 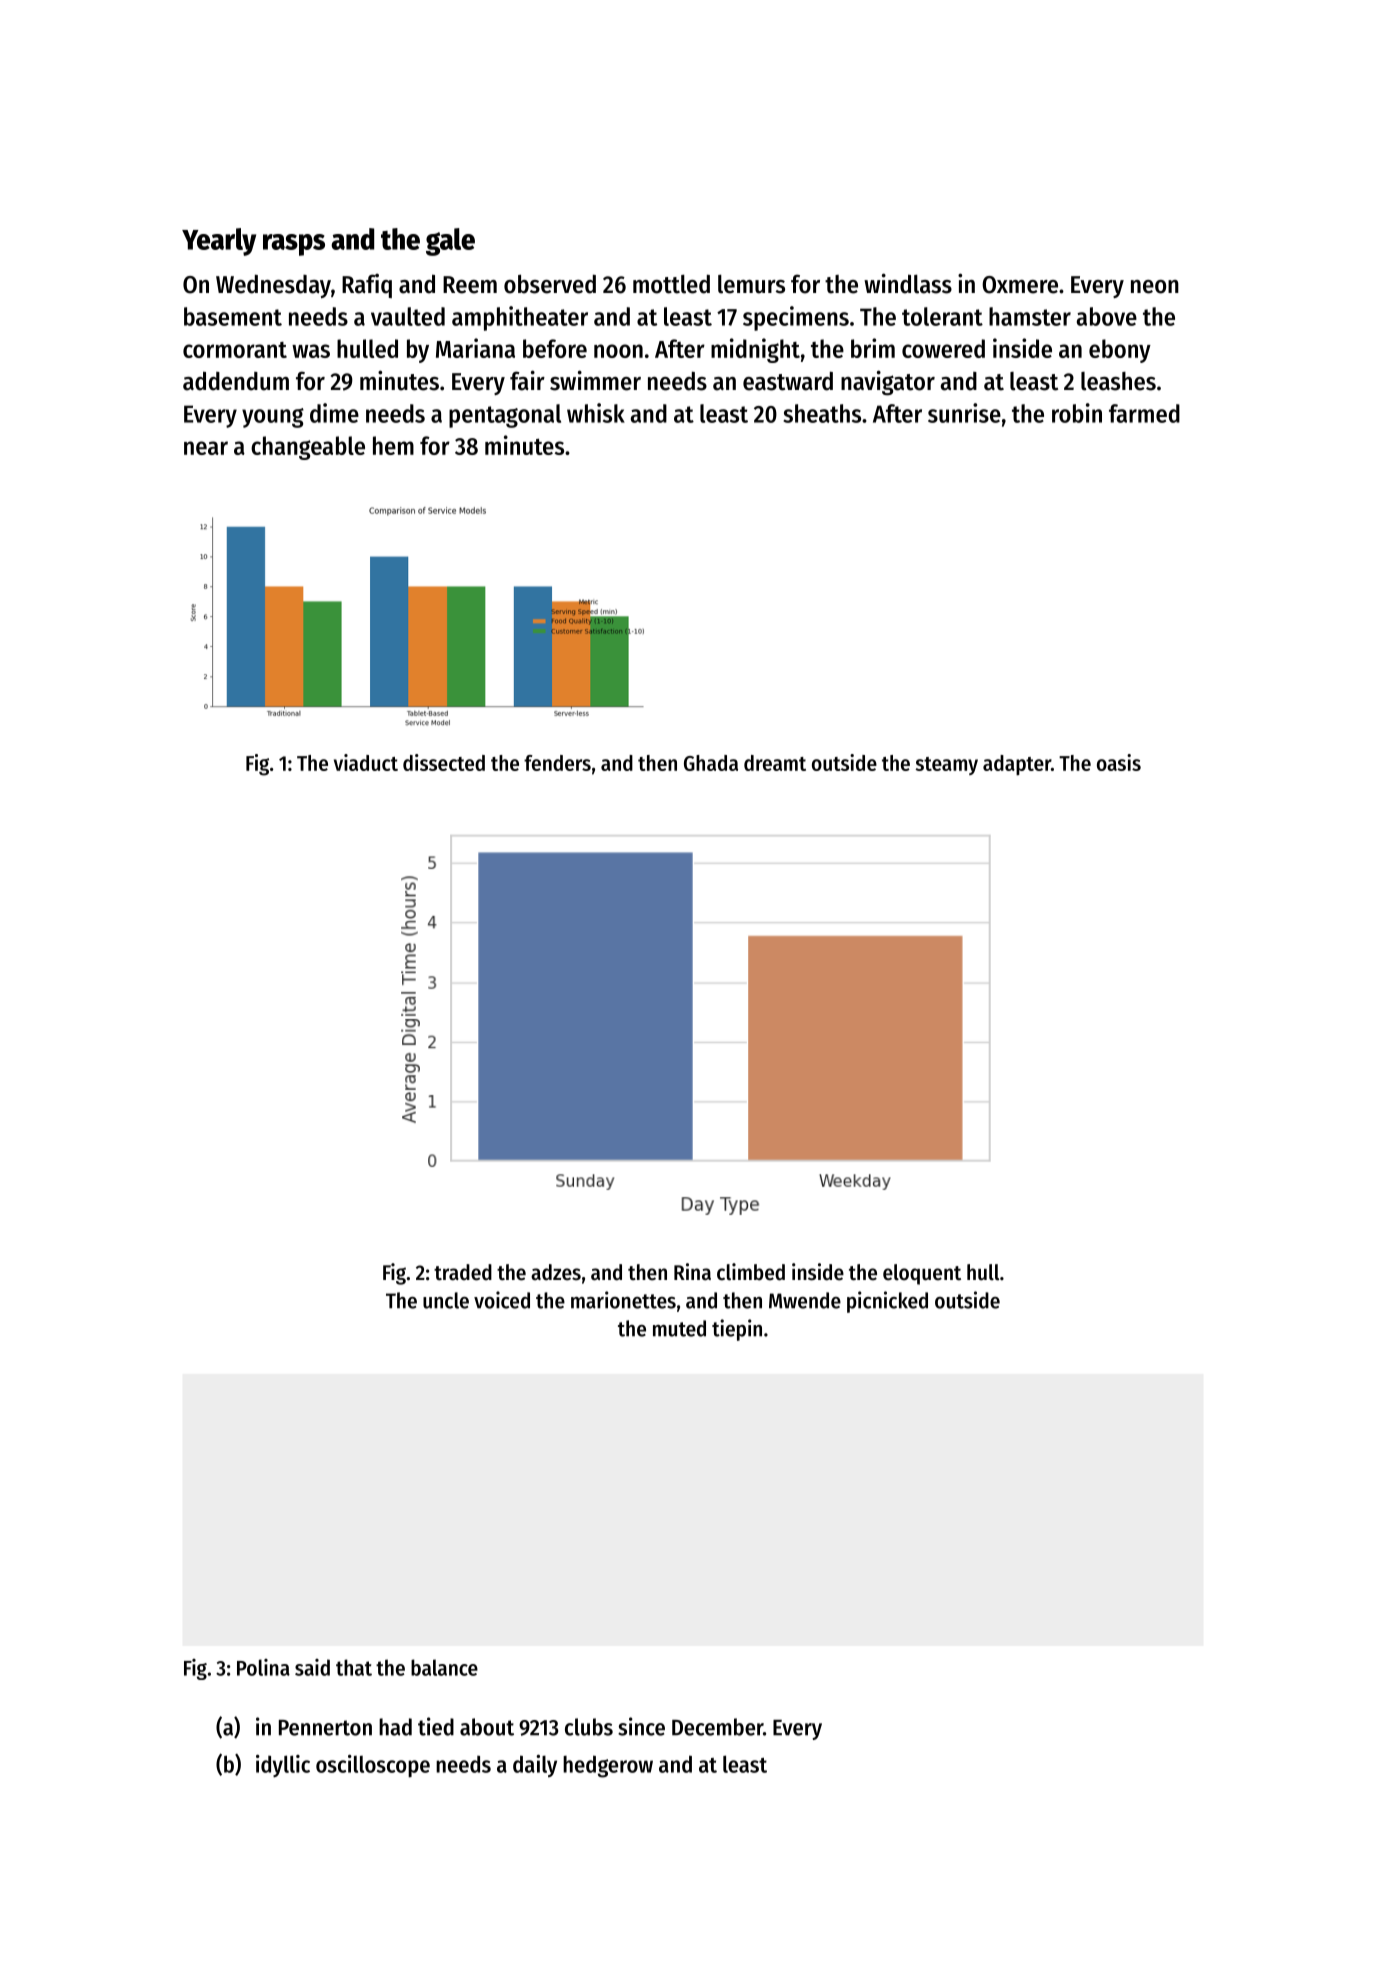 What do you see at coordinates (283, 1766) in the screenshot?
I see `idyllic` at bounding box center [283, 1766].
